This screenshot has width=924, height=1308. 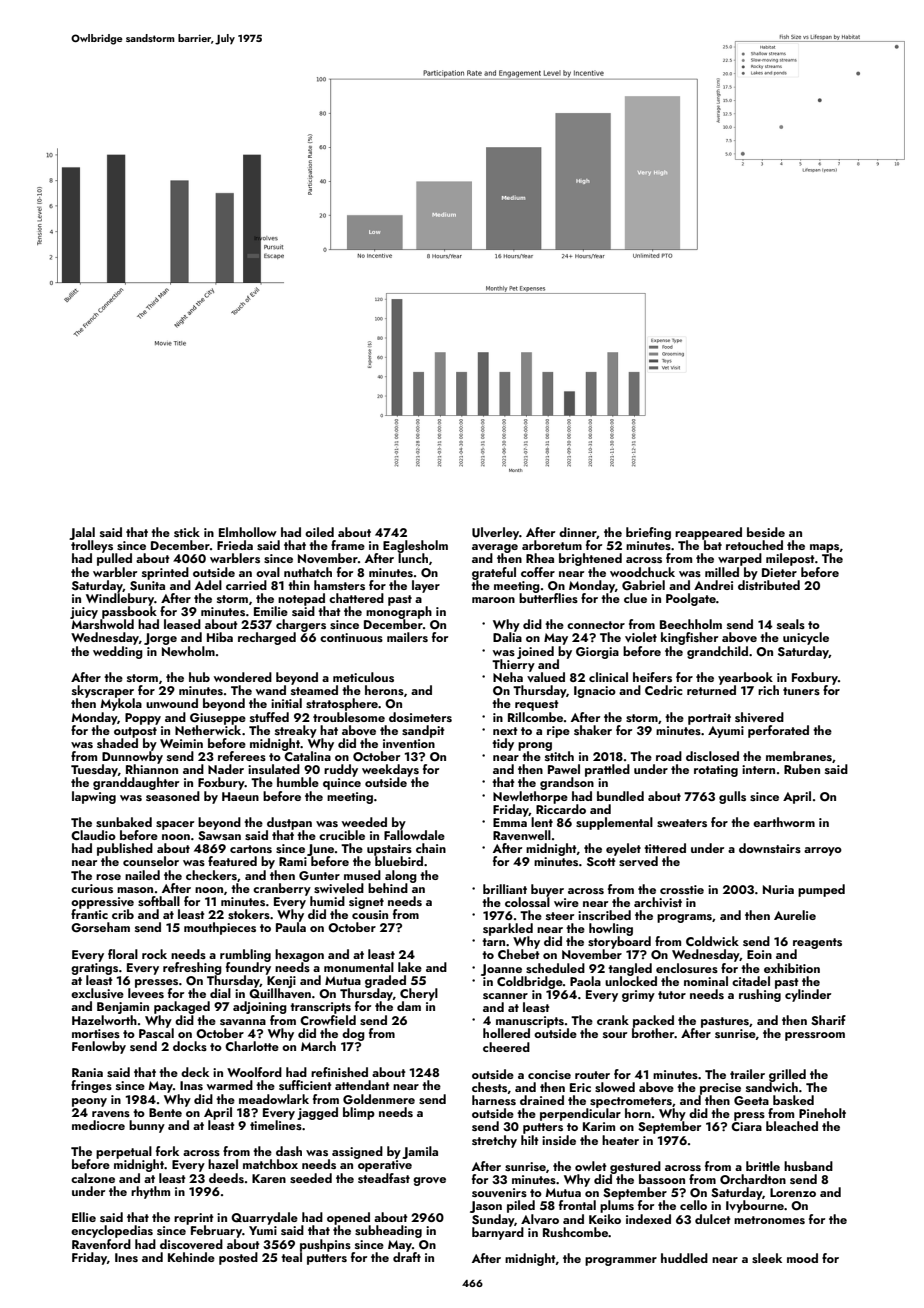 What do you see at coordinates (293, 861) in the screenshot?
I see `Rami` at bounding box center [293, 861].
